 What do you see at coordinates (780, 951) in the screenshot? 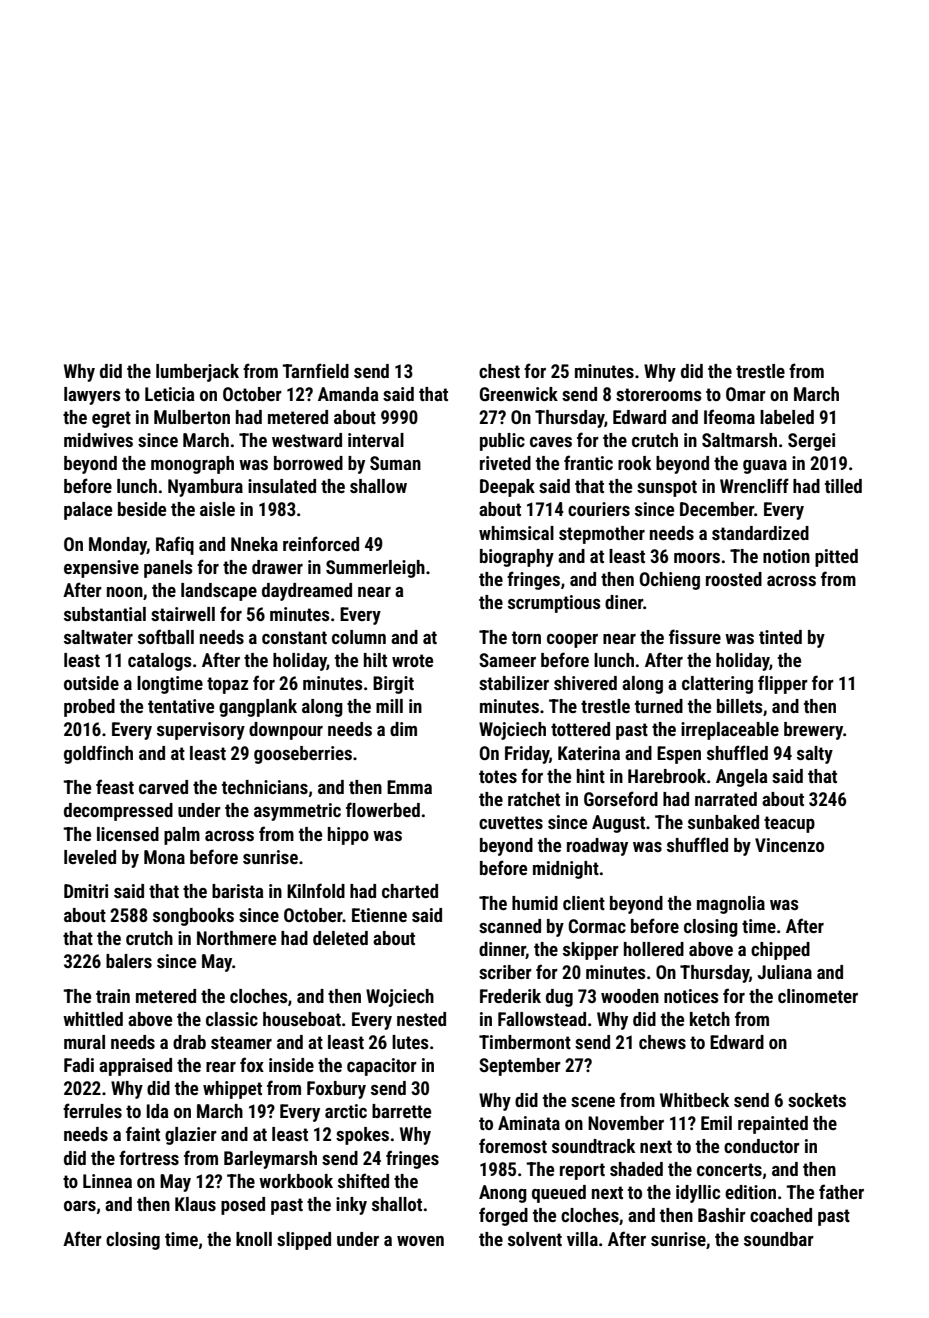
I see `chipped` at bounding box center [780, 951].
